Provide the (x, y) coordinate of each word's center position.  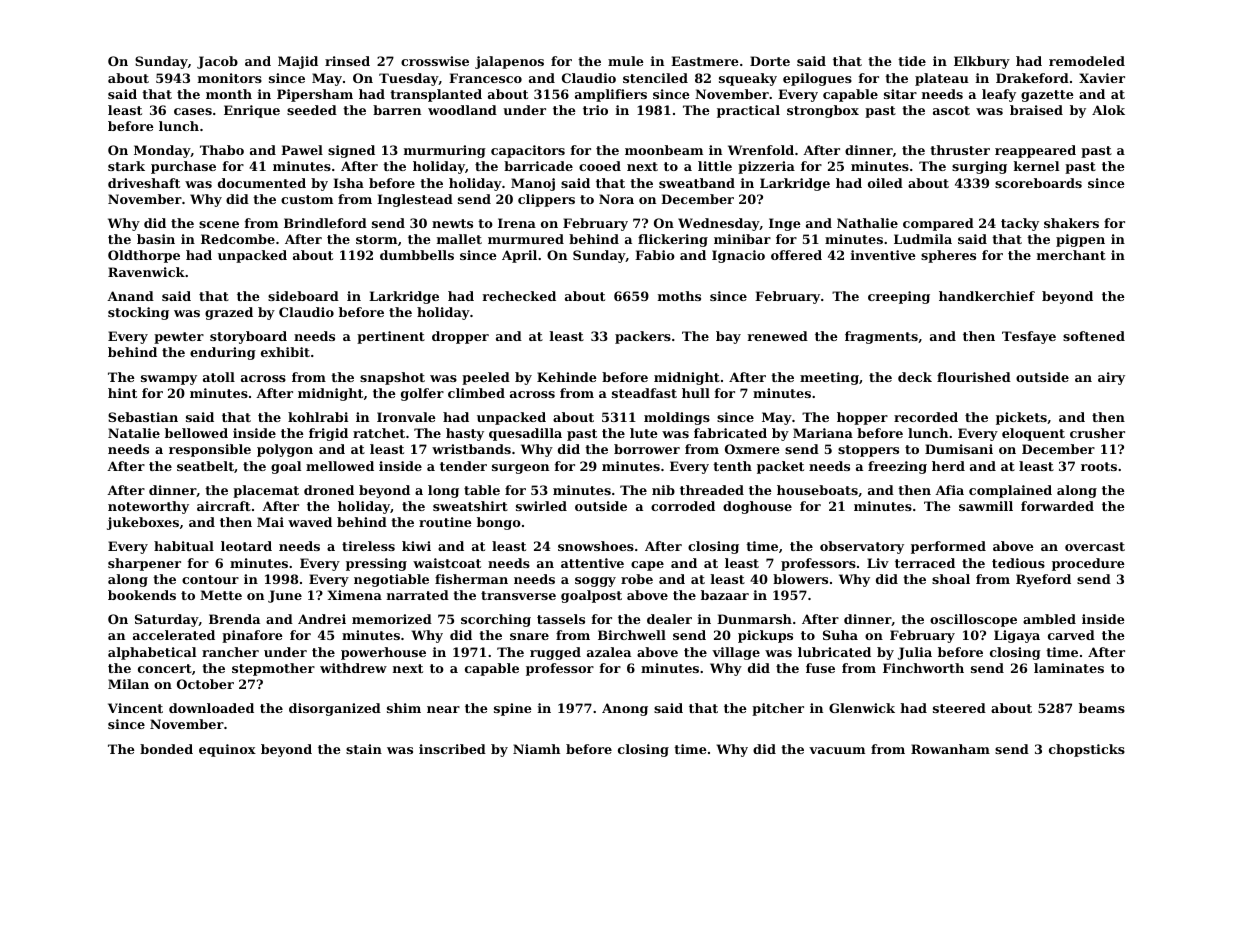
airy (1111, 378)
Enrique (252, 111)
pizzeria (766, 167)
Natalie (134, 433)
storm (376, 239)
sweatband (697, 183)
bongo (499, 523)
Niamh (536, 749)
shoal (951, 579)
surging (979, 167)
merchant (1071, 255)
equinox (227, 750)
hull (696, 393)
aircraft (224, 506)
